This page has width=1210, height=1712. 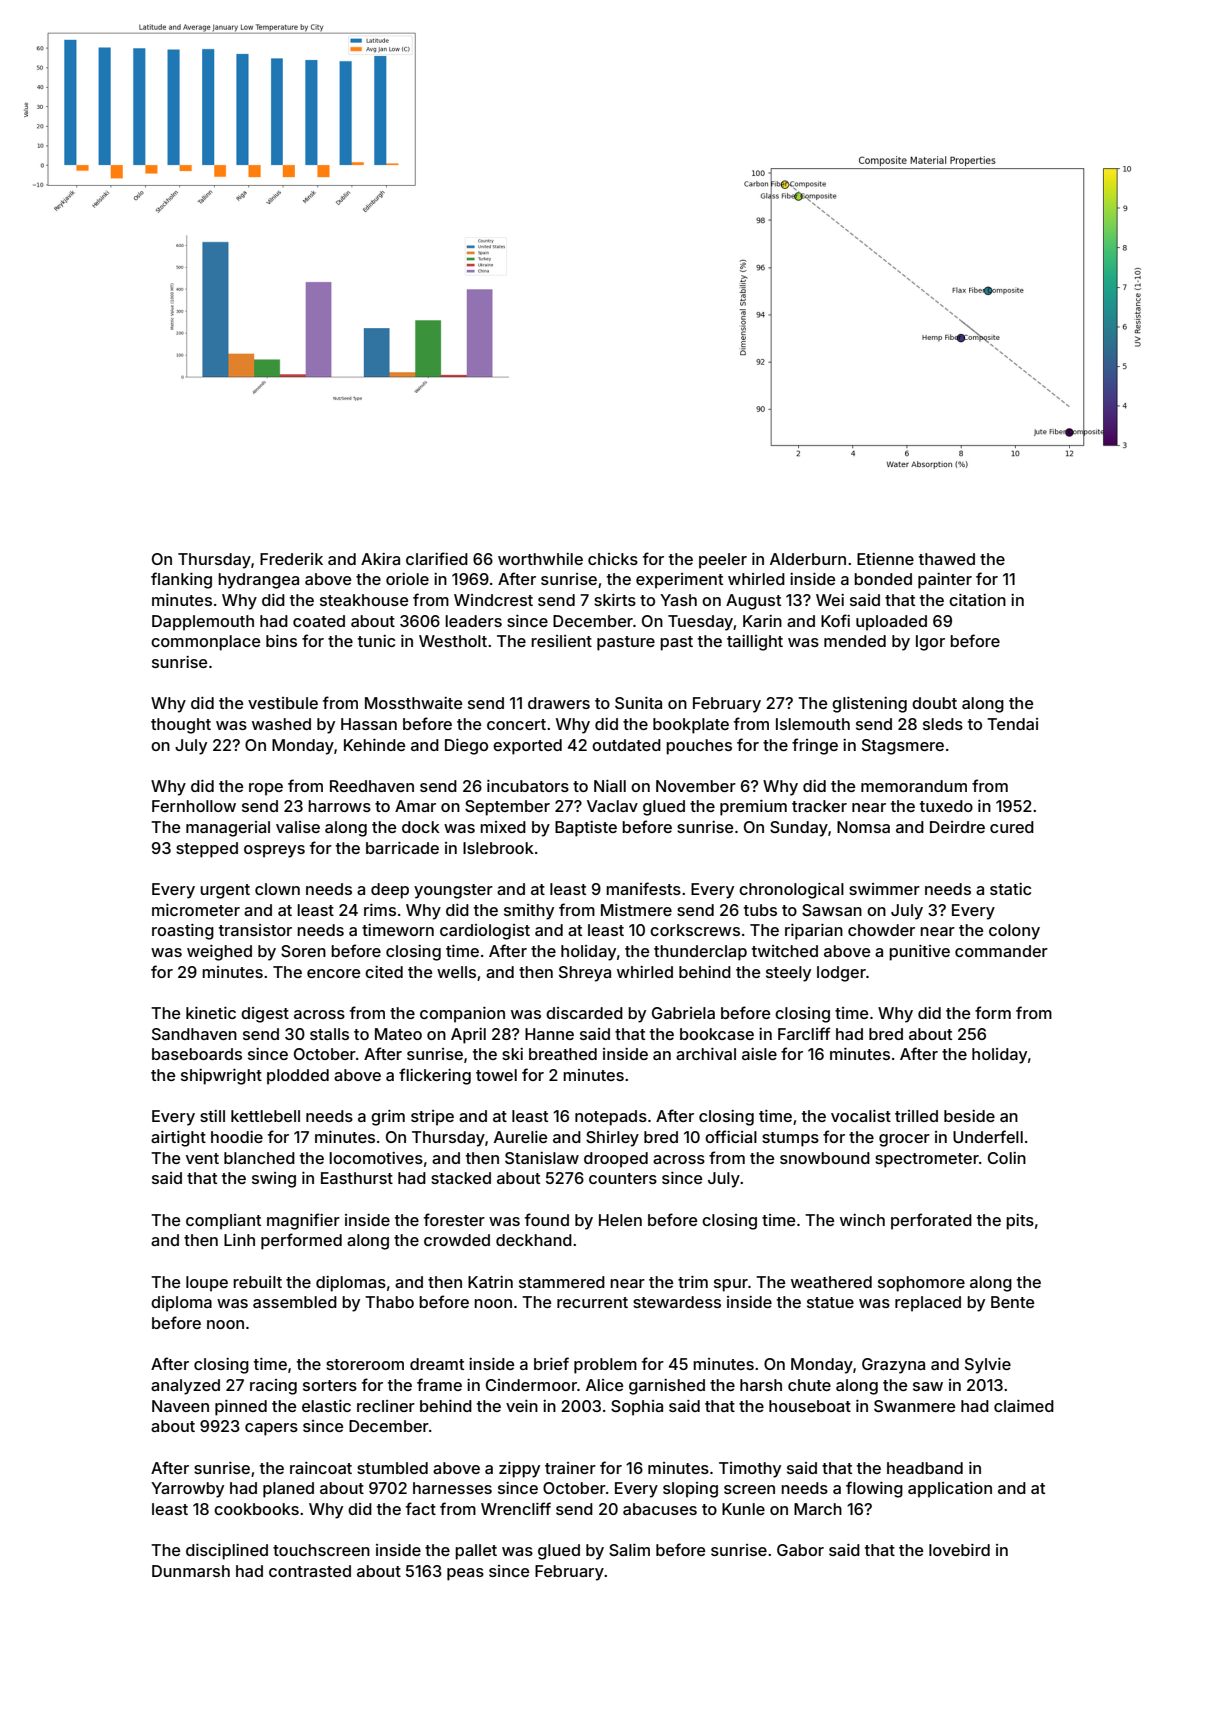 I want to click on commonplace, so click(x=205, y=643).
